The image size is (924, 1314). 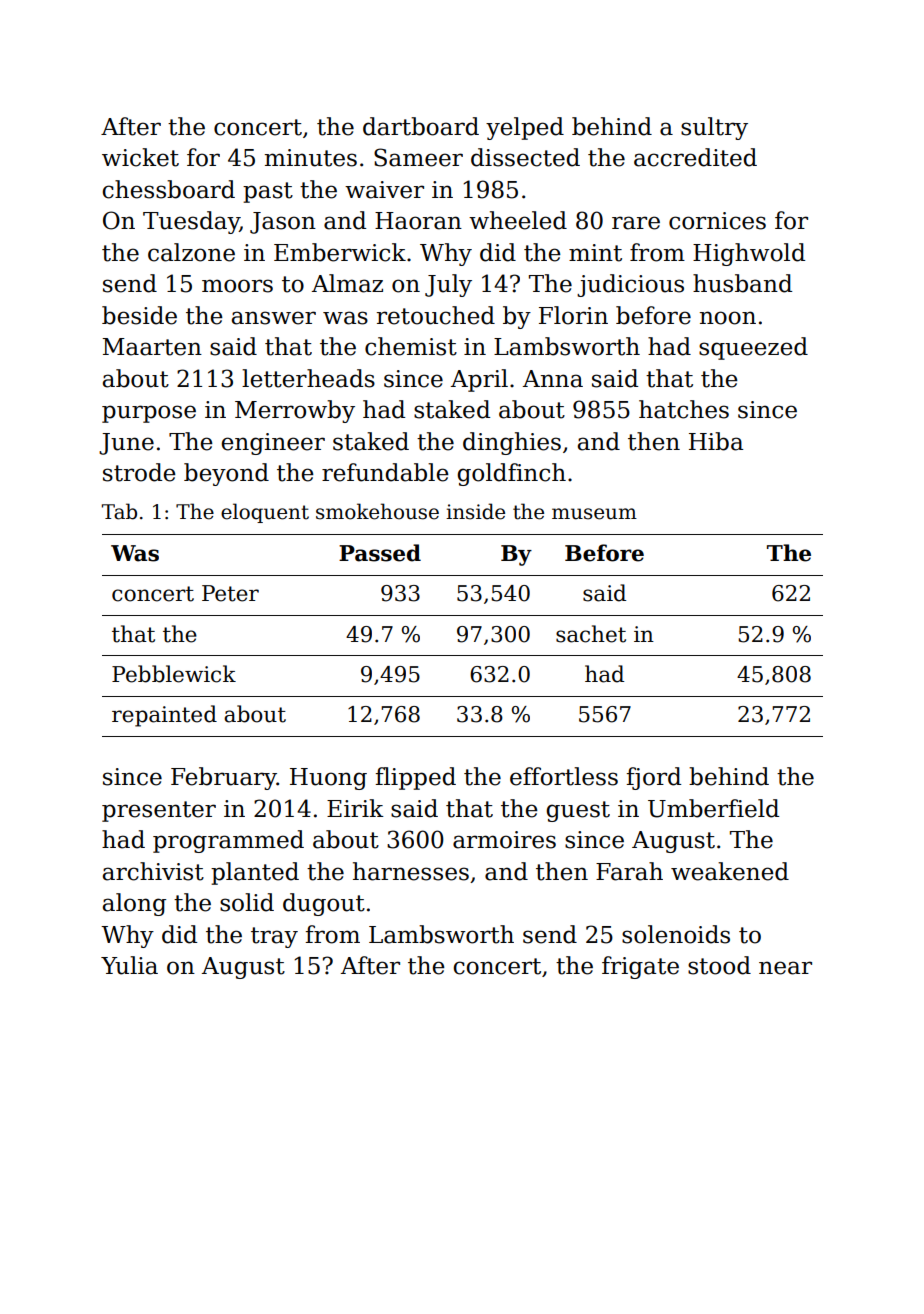 I want to click on Peter, so click(x=230, y=593).
